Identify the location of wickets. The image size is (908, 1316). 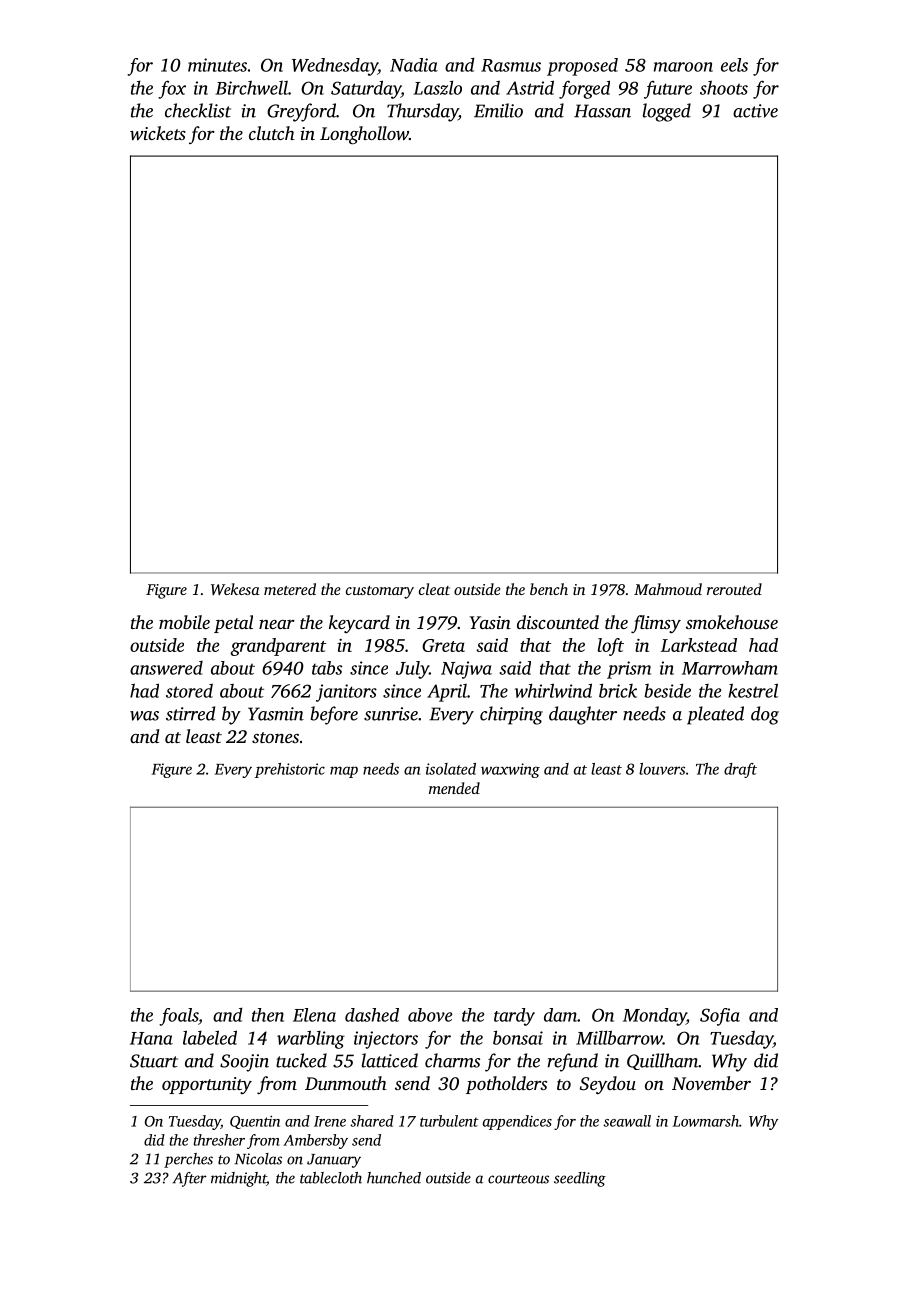
(158, 133).
